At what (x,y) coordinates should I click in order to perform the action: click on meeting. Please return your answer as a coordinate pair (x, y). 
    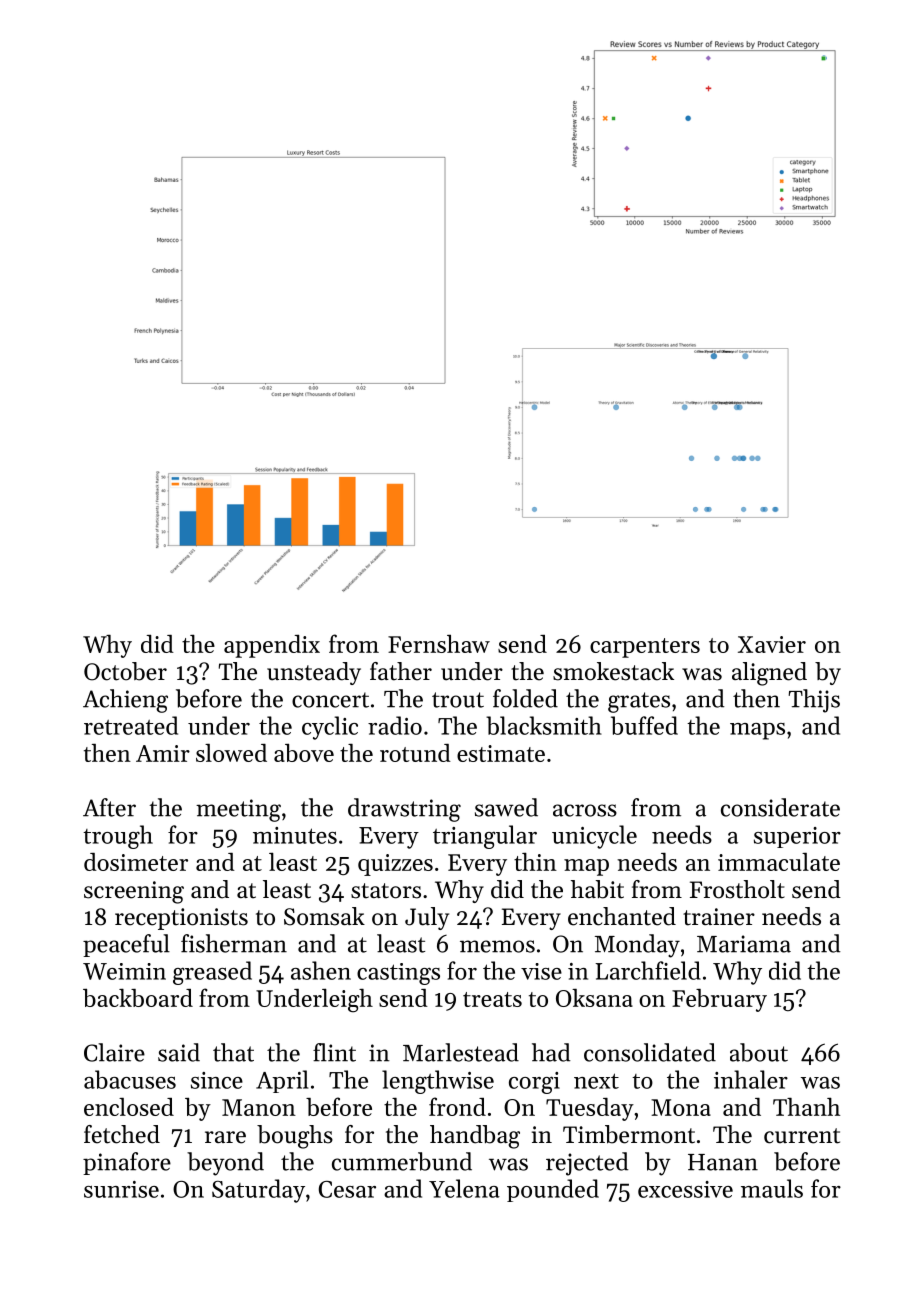
    Looking at the image, I should click on (238, 810).
